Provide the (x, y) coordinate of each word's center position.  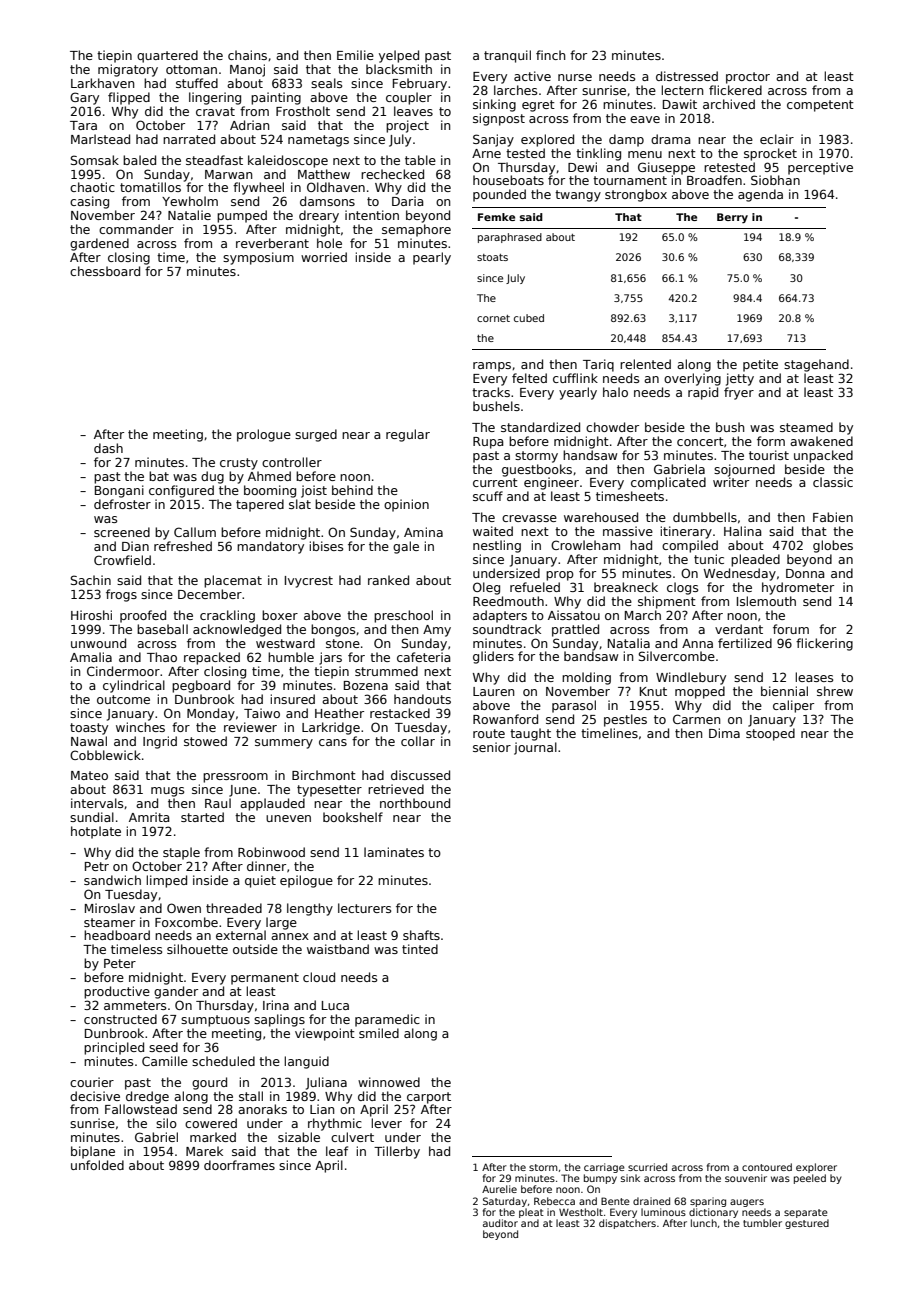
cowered (211, 1123)
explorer (816, 1168)
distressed (687, 76)
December (210, 594)
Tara (83, 125)
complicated (668, 483)
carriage (604, 1168)
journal (535, 748)
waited (493, 531)
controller (292, 462)
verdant (739, 629)
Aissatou (574, 615)
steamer (109, 922)
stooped (770, 734)
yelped (399, 56)
